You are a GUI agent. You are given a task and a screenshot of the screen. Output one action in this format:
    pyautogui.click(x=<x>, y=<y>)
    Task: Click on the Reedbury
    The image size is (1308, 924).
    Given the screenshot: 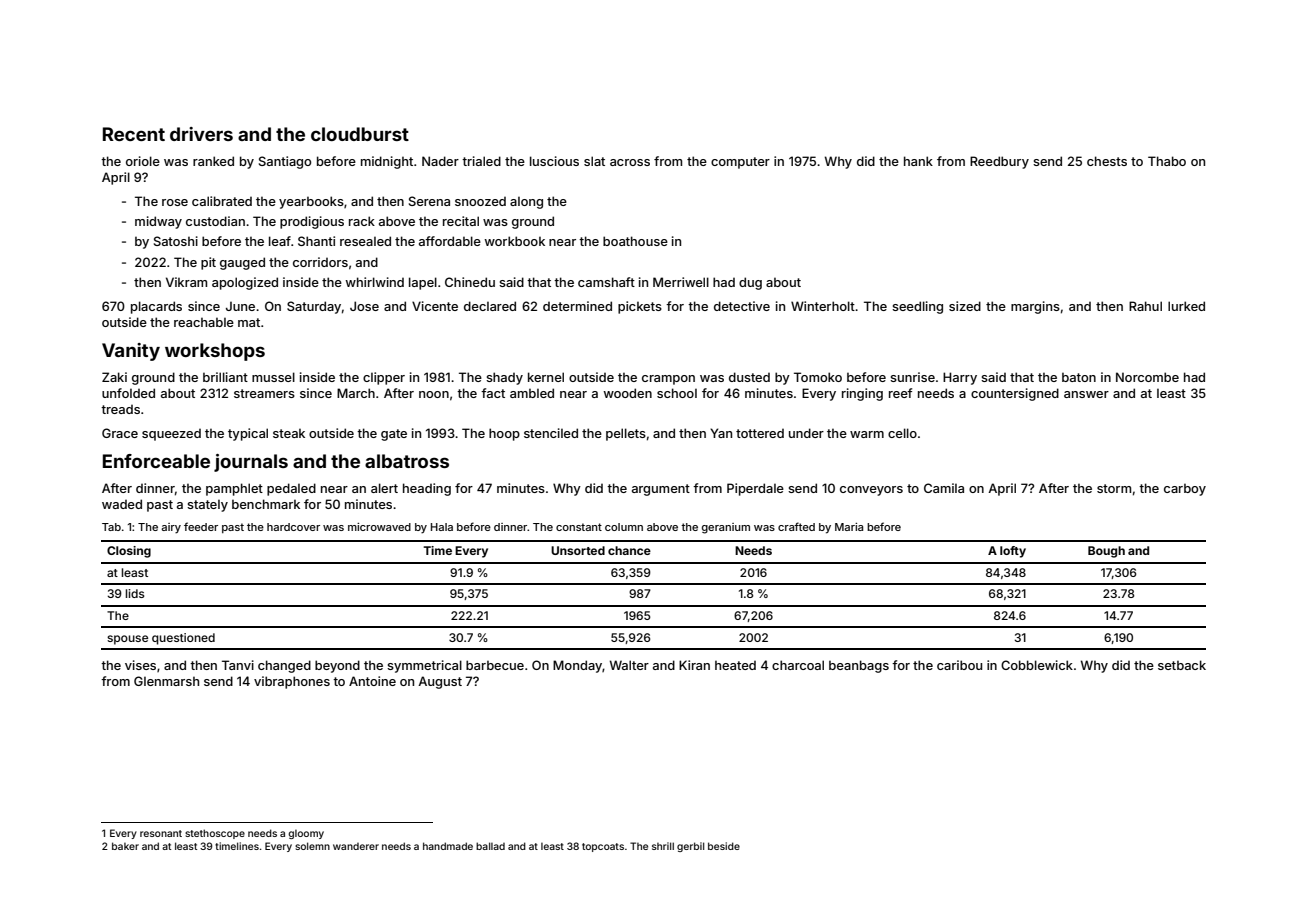 What is the action you would take?
    pyautogui.click(x=999, y=162)
